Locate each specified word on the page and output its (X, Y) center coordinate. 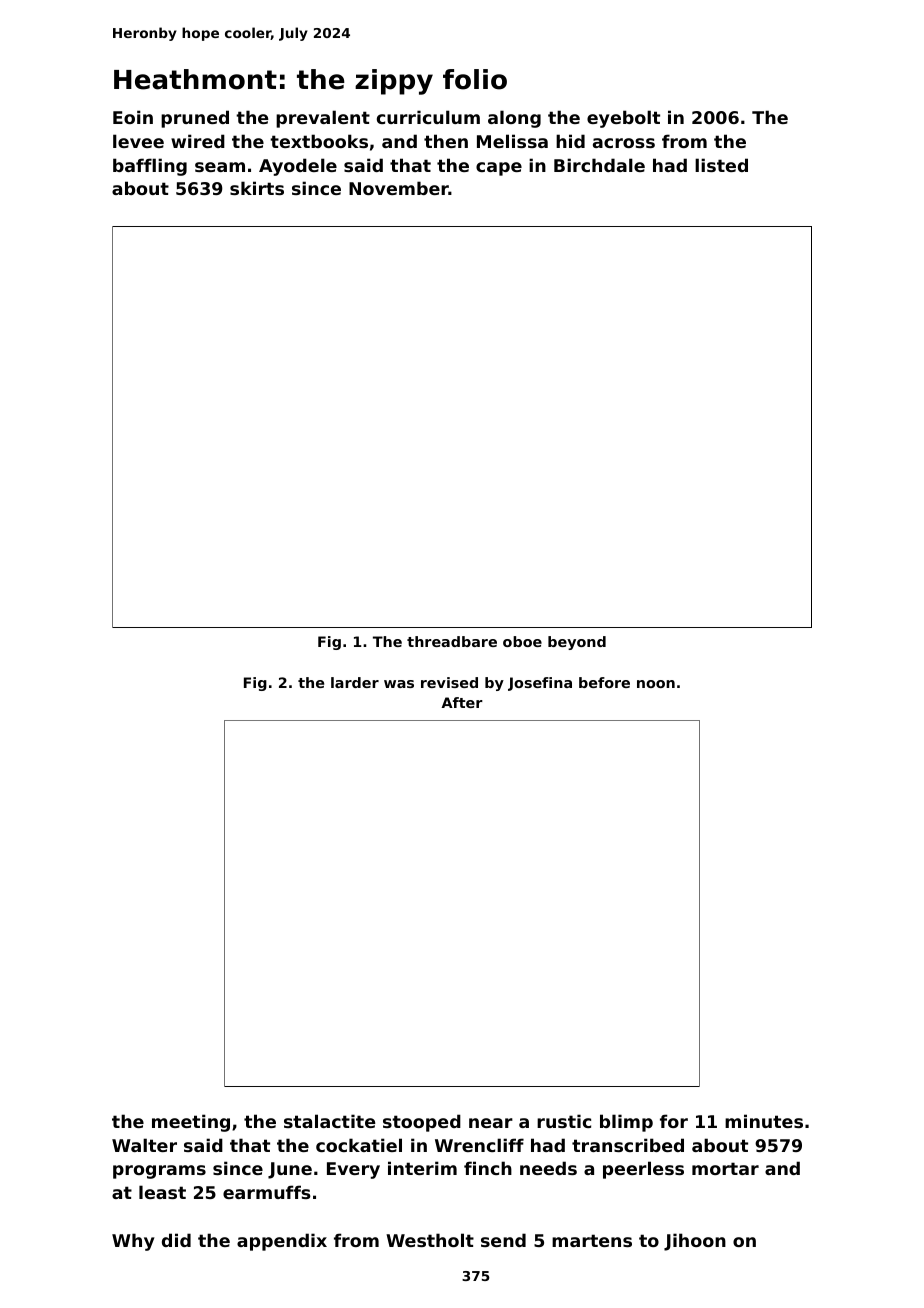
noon (656, 684)
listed (721, 165)
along (514, 119)
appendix (282, 1242)
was (399, 684)
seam (220, 167)
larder (355, 682)
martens (592, 1240)
